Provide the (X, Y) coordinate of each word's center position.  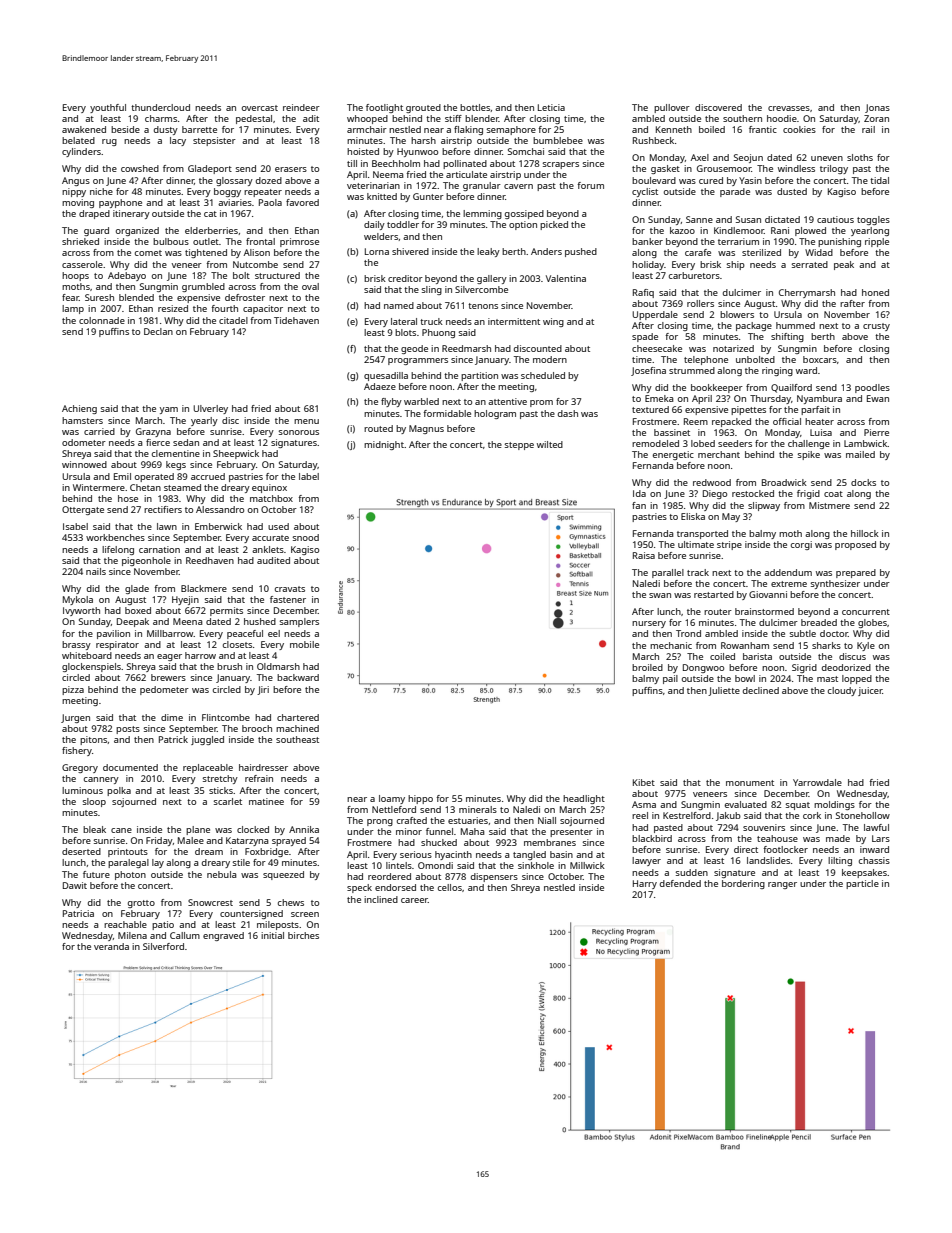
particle (862, 884)
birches (303, 935)
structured (277, 275)
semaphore (511, 130)
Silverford (163, 946)
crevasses (789, 108)
